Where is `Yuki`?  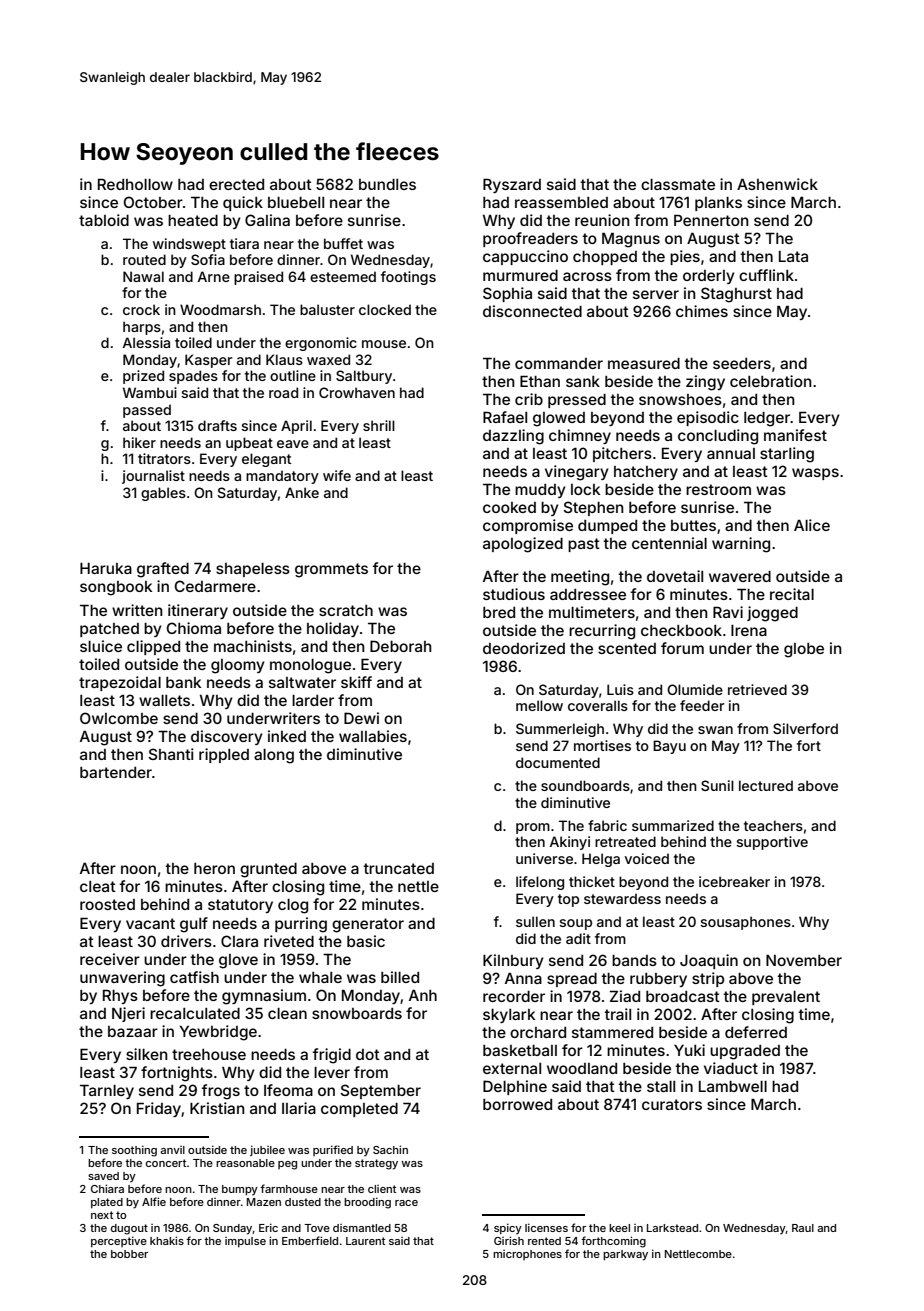
Yuki is located at coordinates (689, 1050).
